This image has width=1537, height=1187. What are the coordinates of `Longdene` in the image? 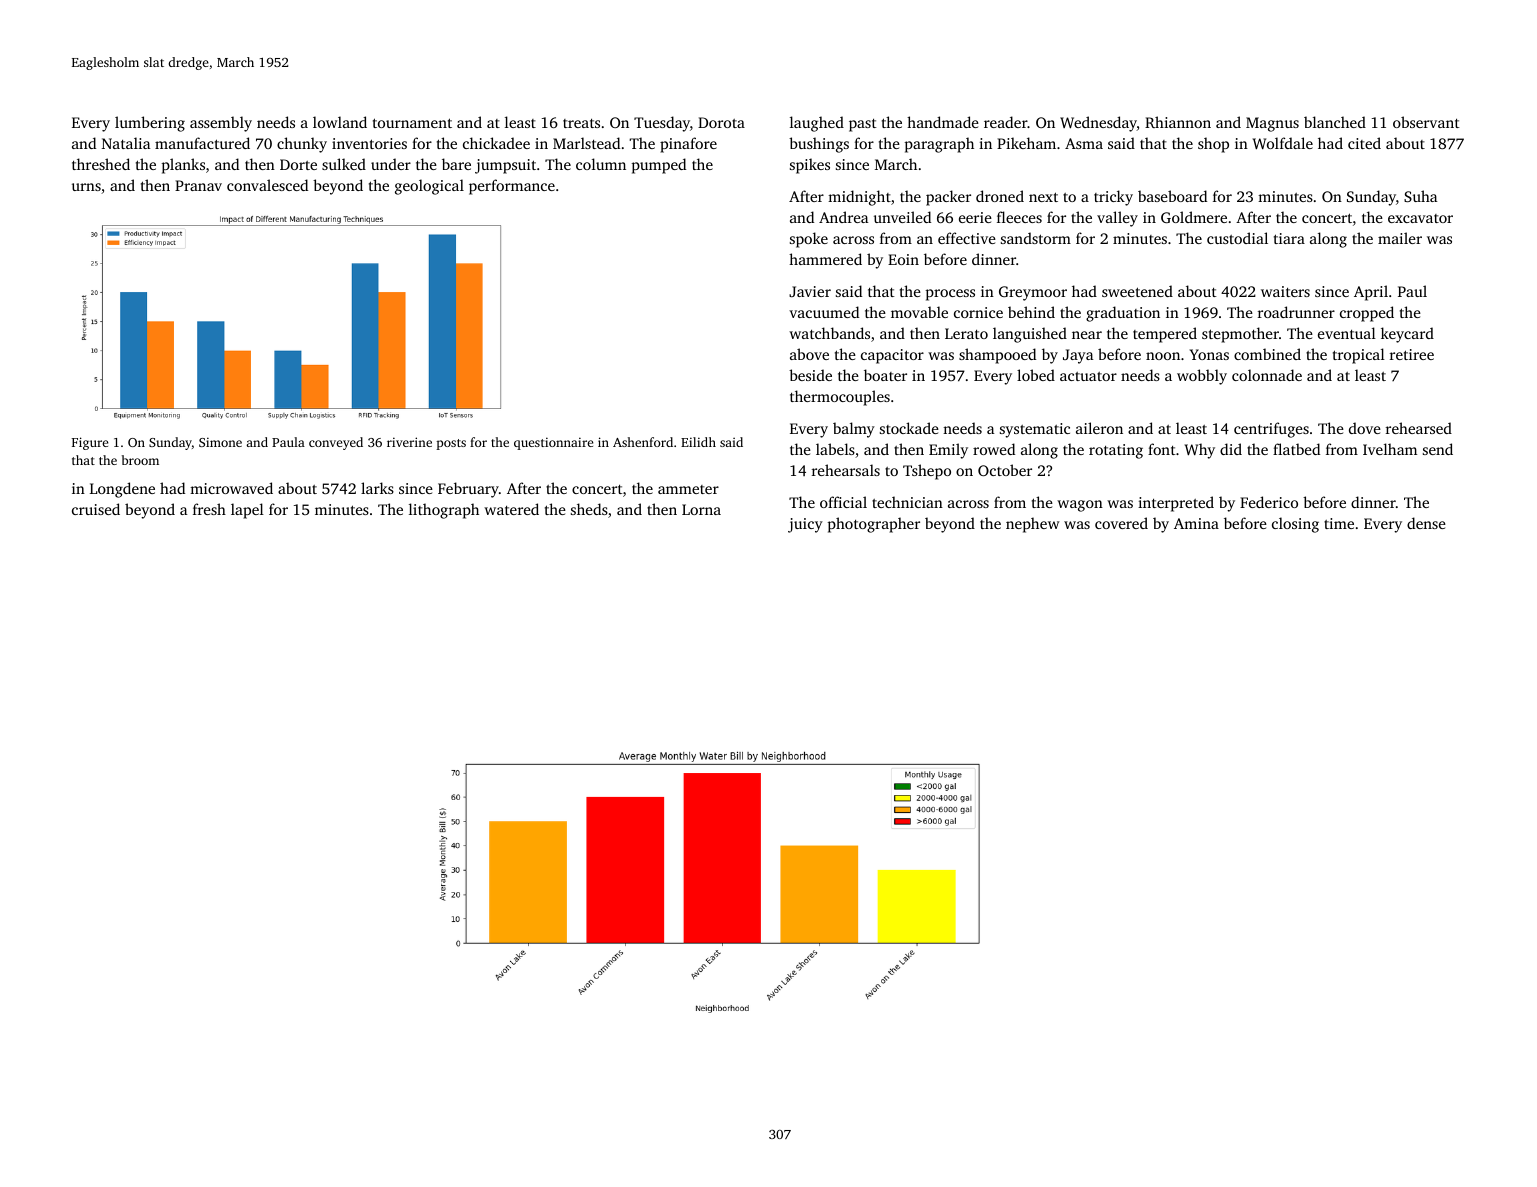 It's located at (122, 490).
